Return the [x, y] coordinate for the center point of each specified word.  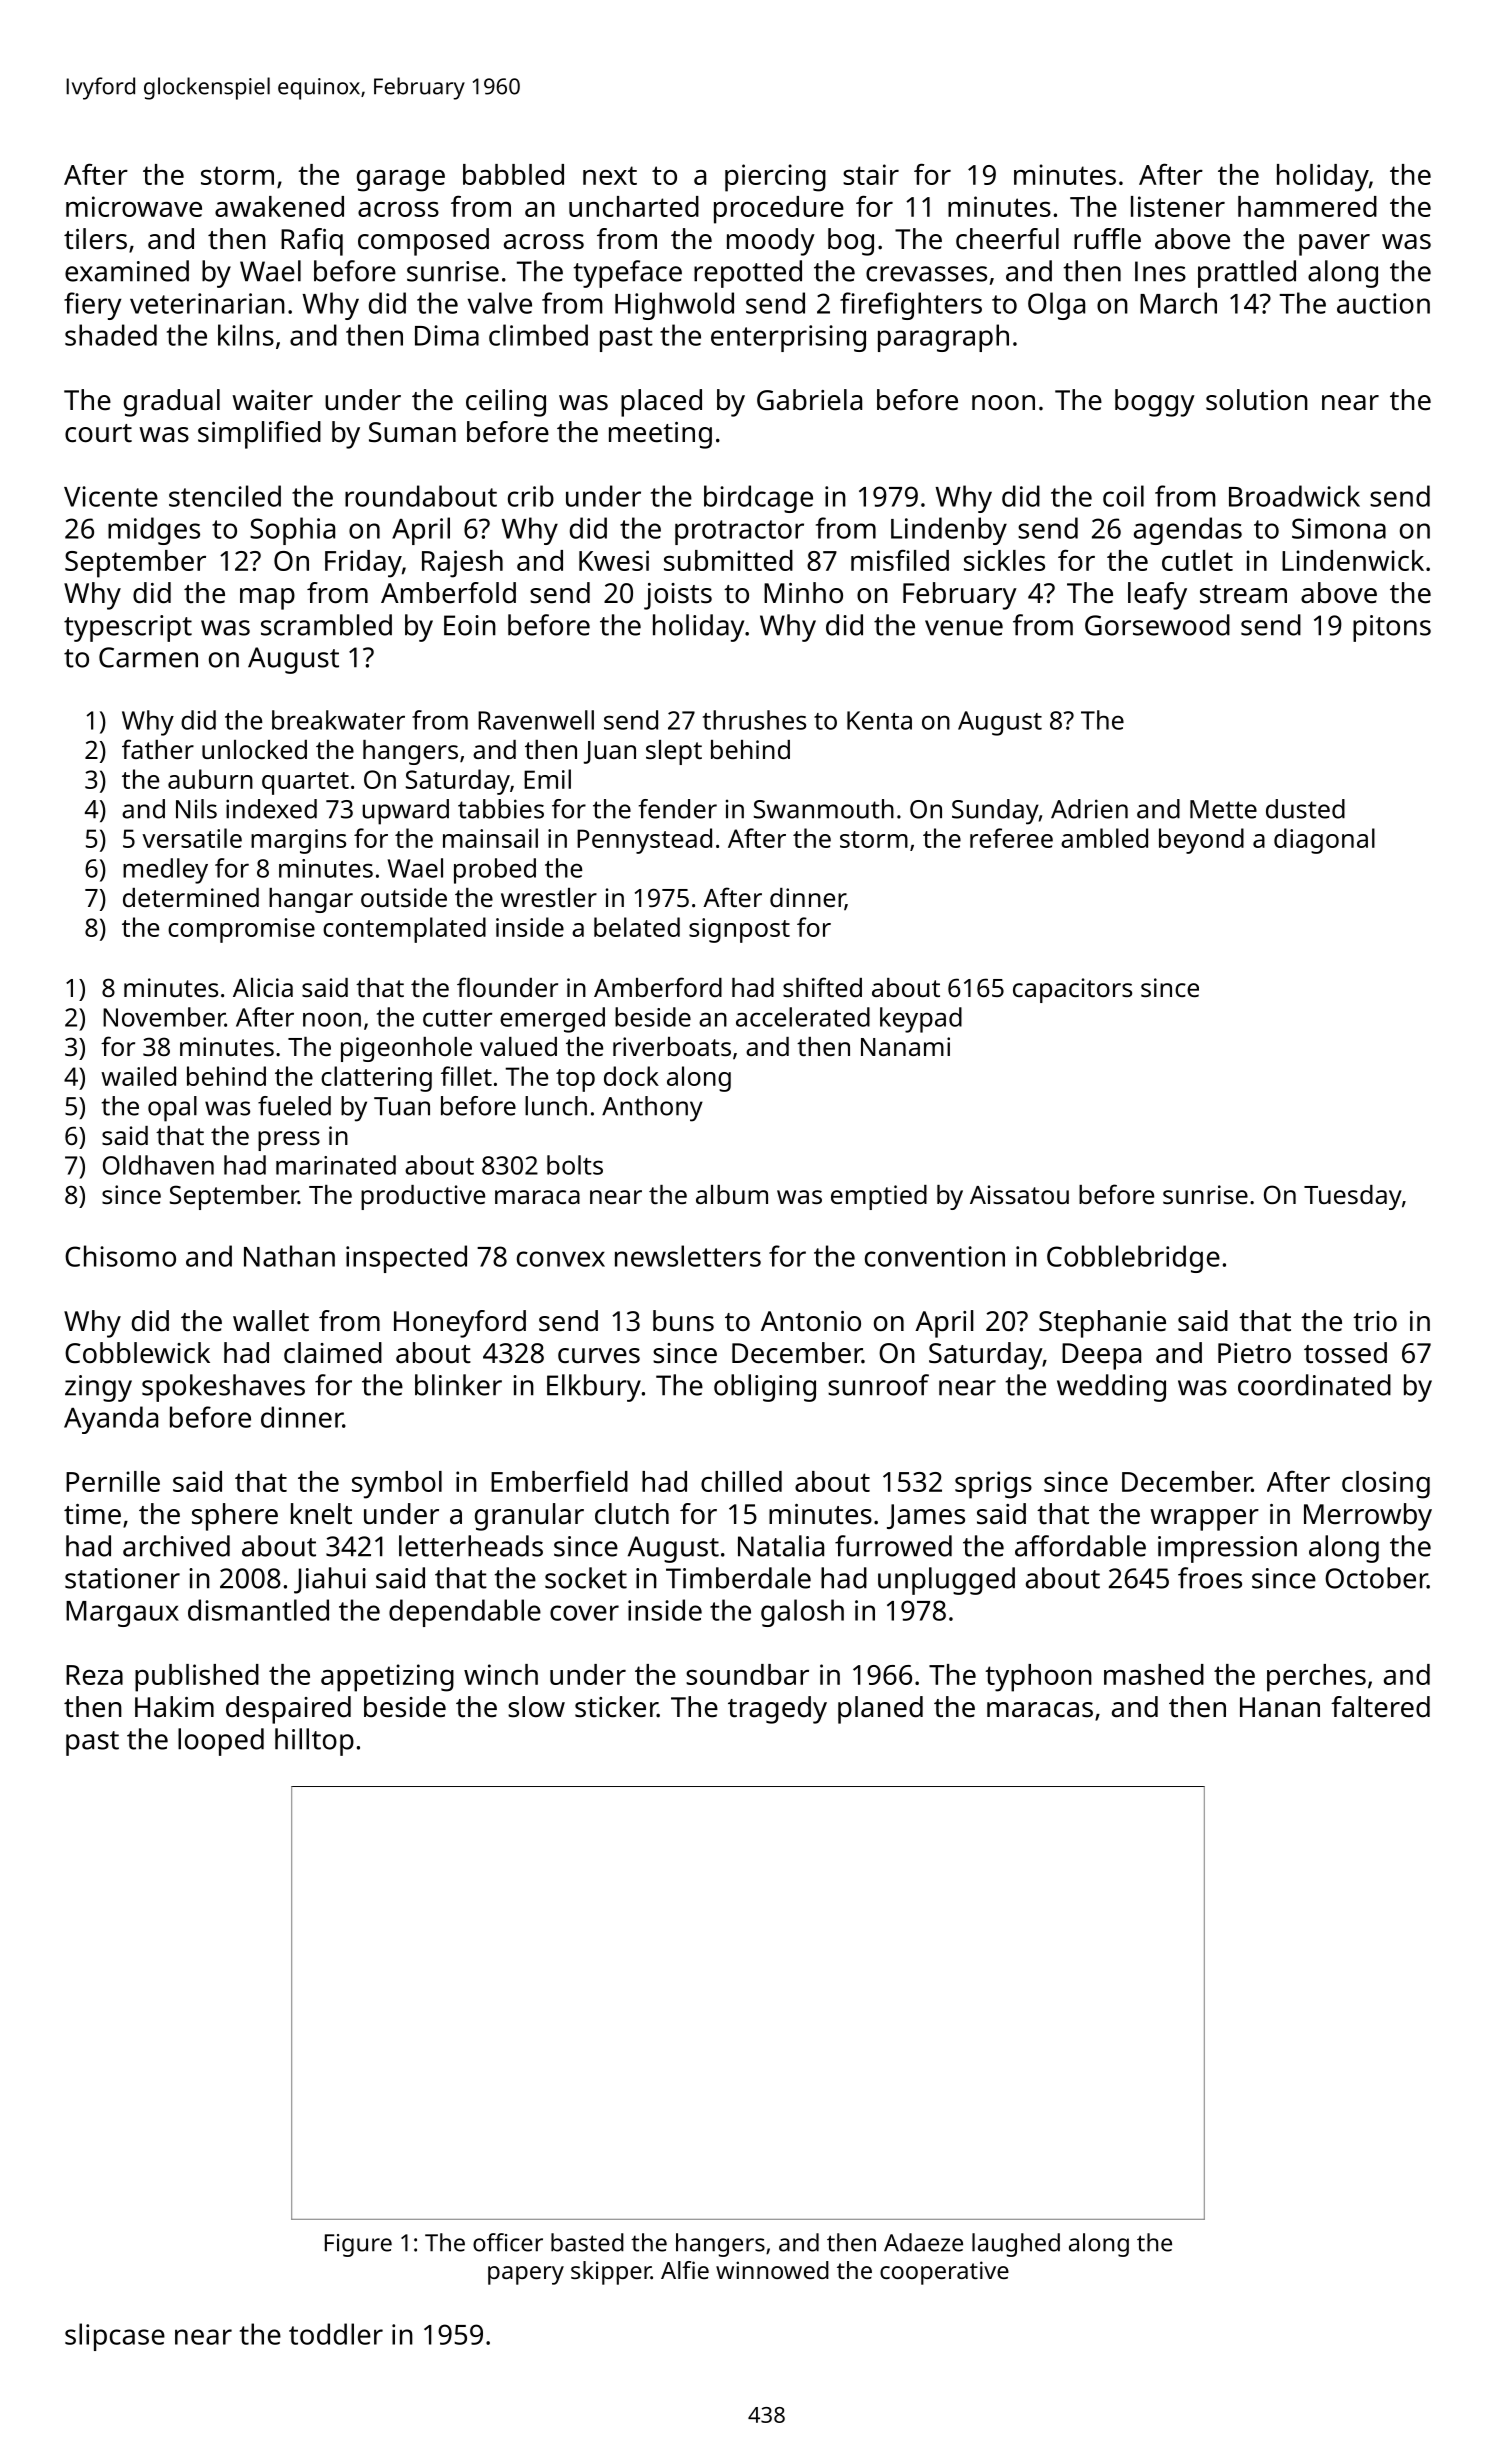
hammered [1307, 206]
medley [165, 871]
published [197, 1678]
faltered [1380, 1707]
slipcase [115, 2337]
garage [401, 181]
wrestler [549, 897]
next [610, 175]
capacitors [1072, 990]
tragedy [777, 1710]
